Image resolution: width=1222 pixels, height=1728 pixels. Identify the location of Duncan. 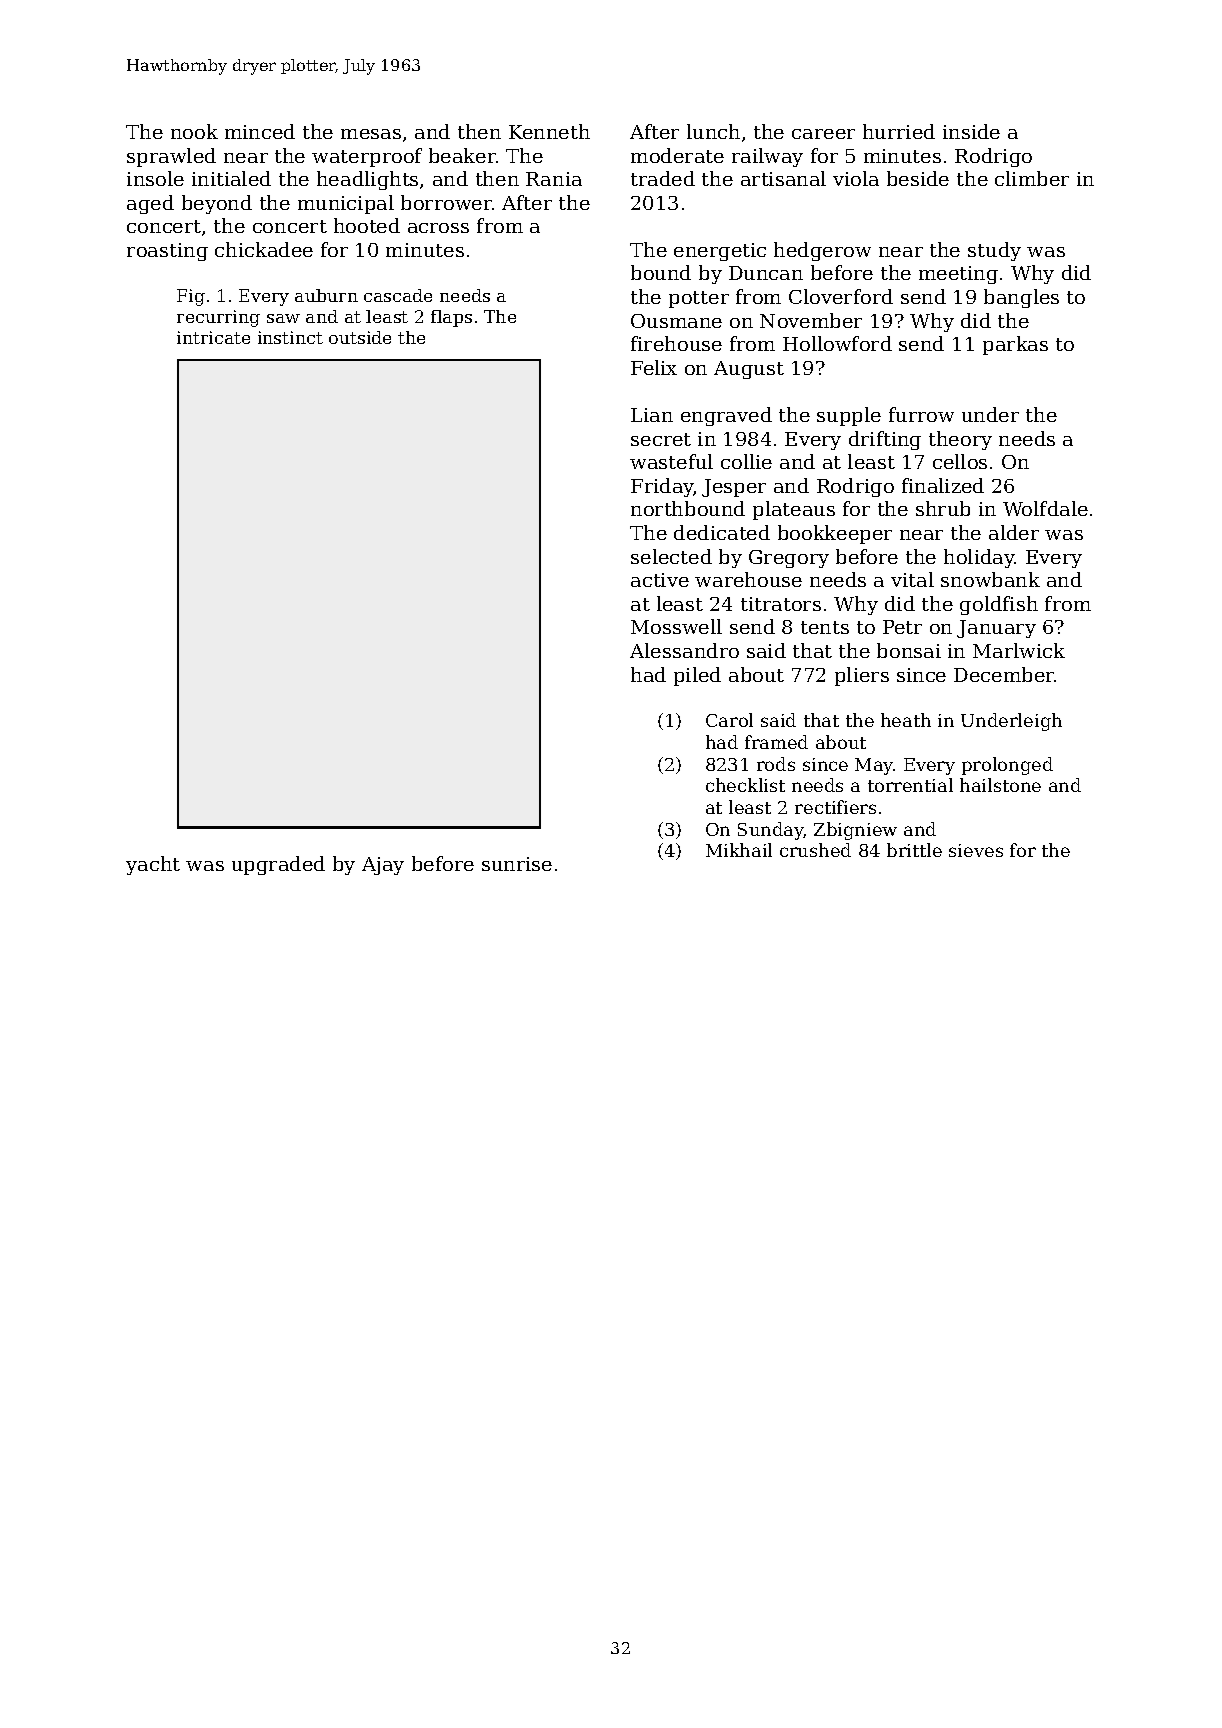
(766, 273).
